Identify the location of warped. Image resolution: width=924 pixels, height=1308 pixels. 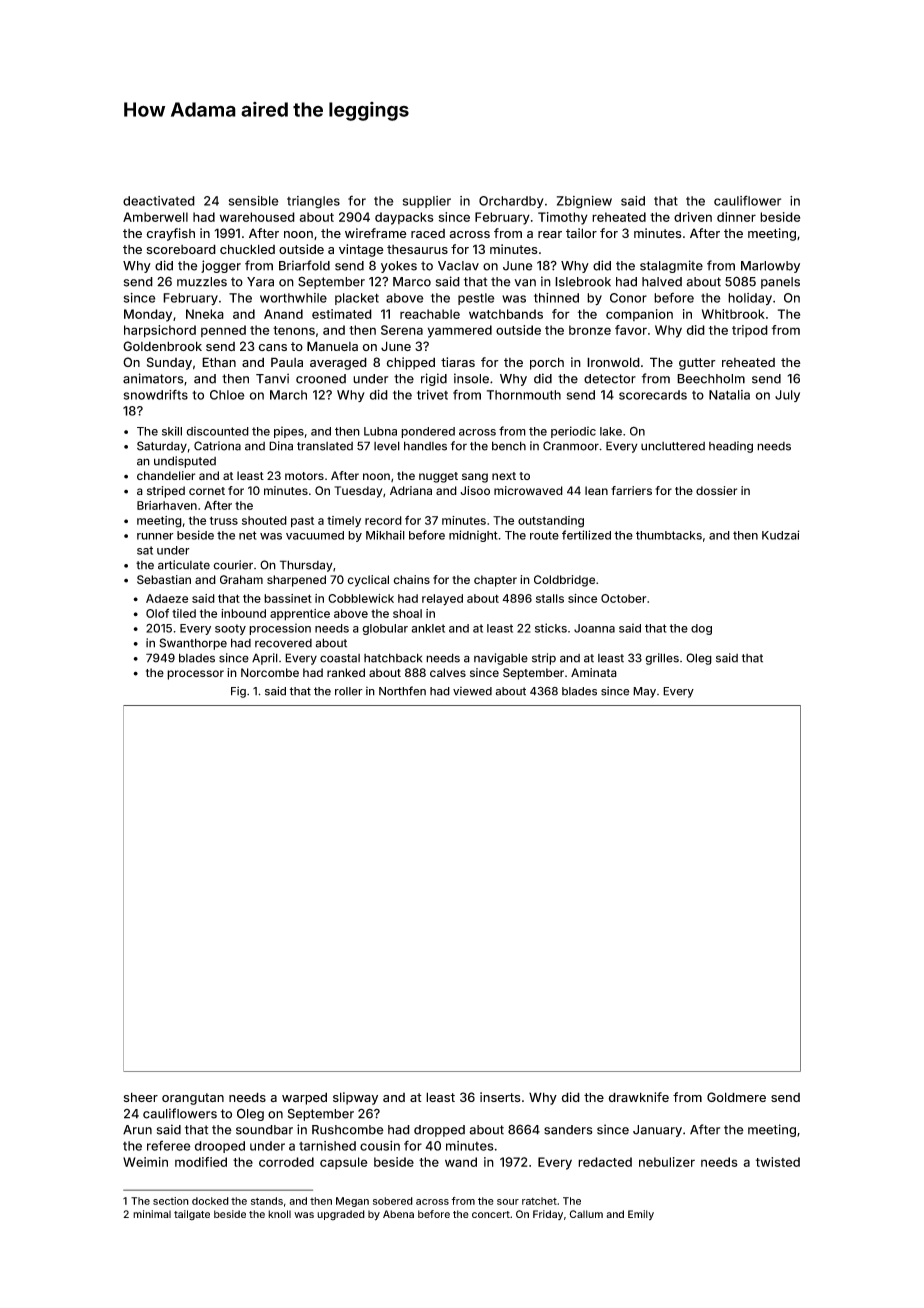
(304, 1098).
